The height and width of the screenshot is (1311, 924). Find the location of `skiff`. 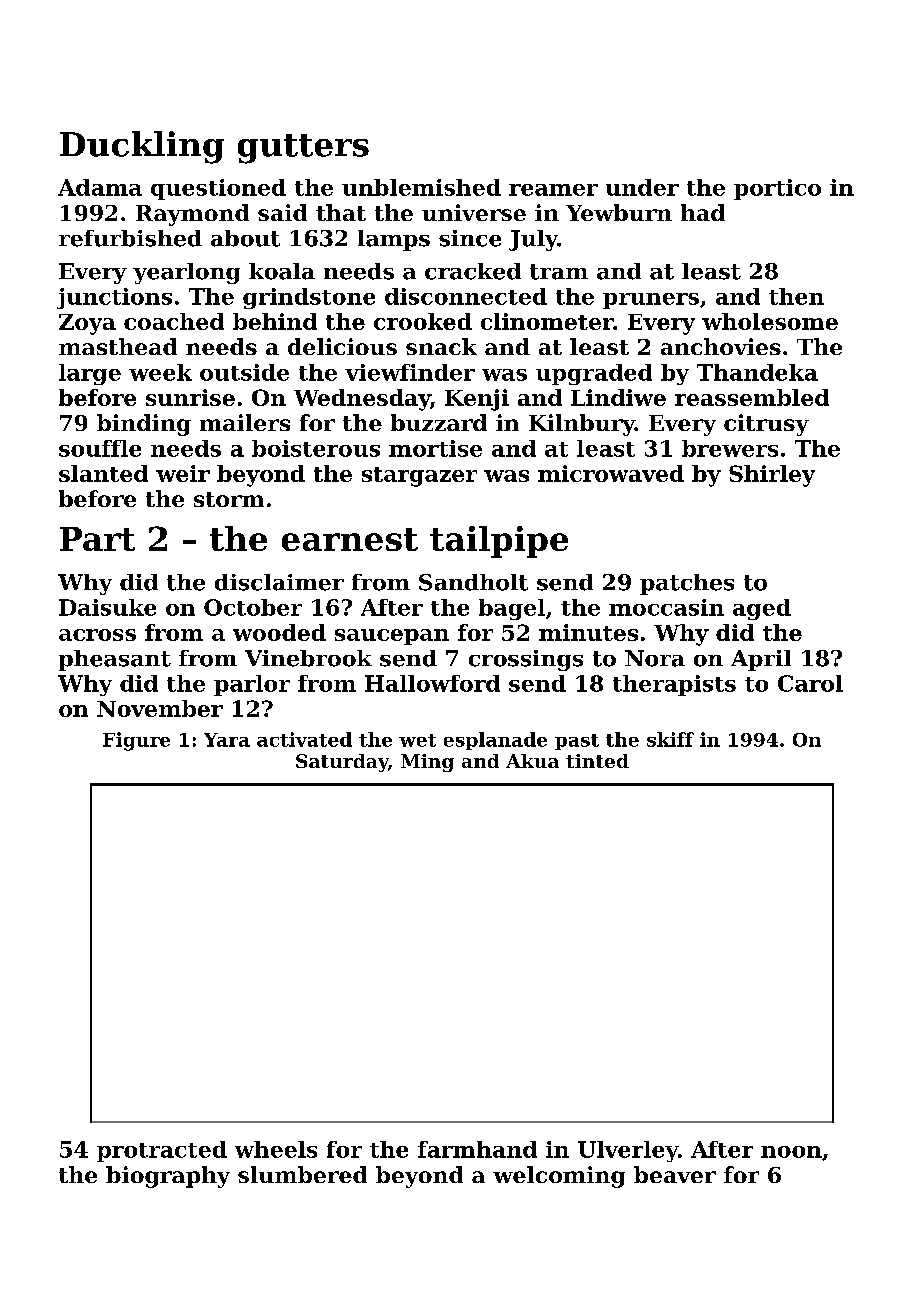

skiff is located at coordinates (670, 739).
